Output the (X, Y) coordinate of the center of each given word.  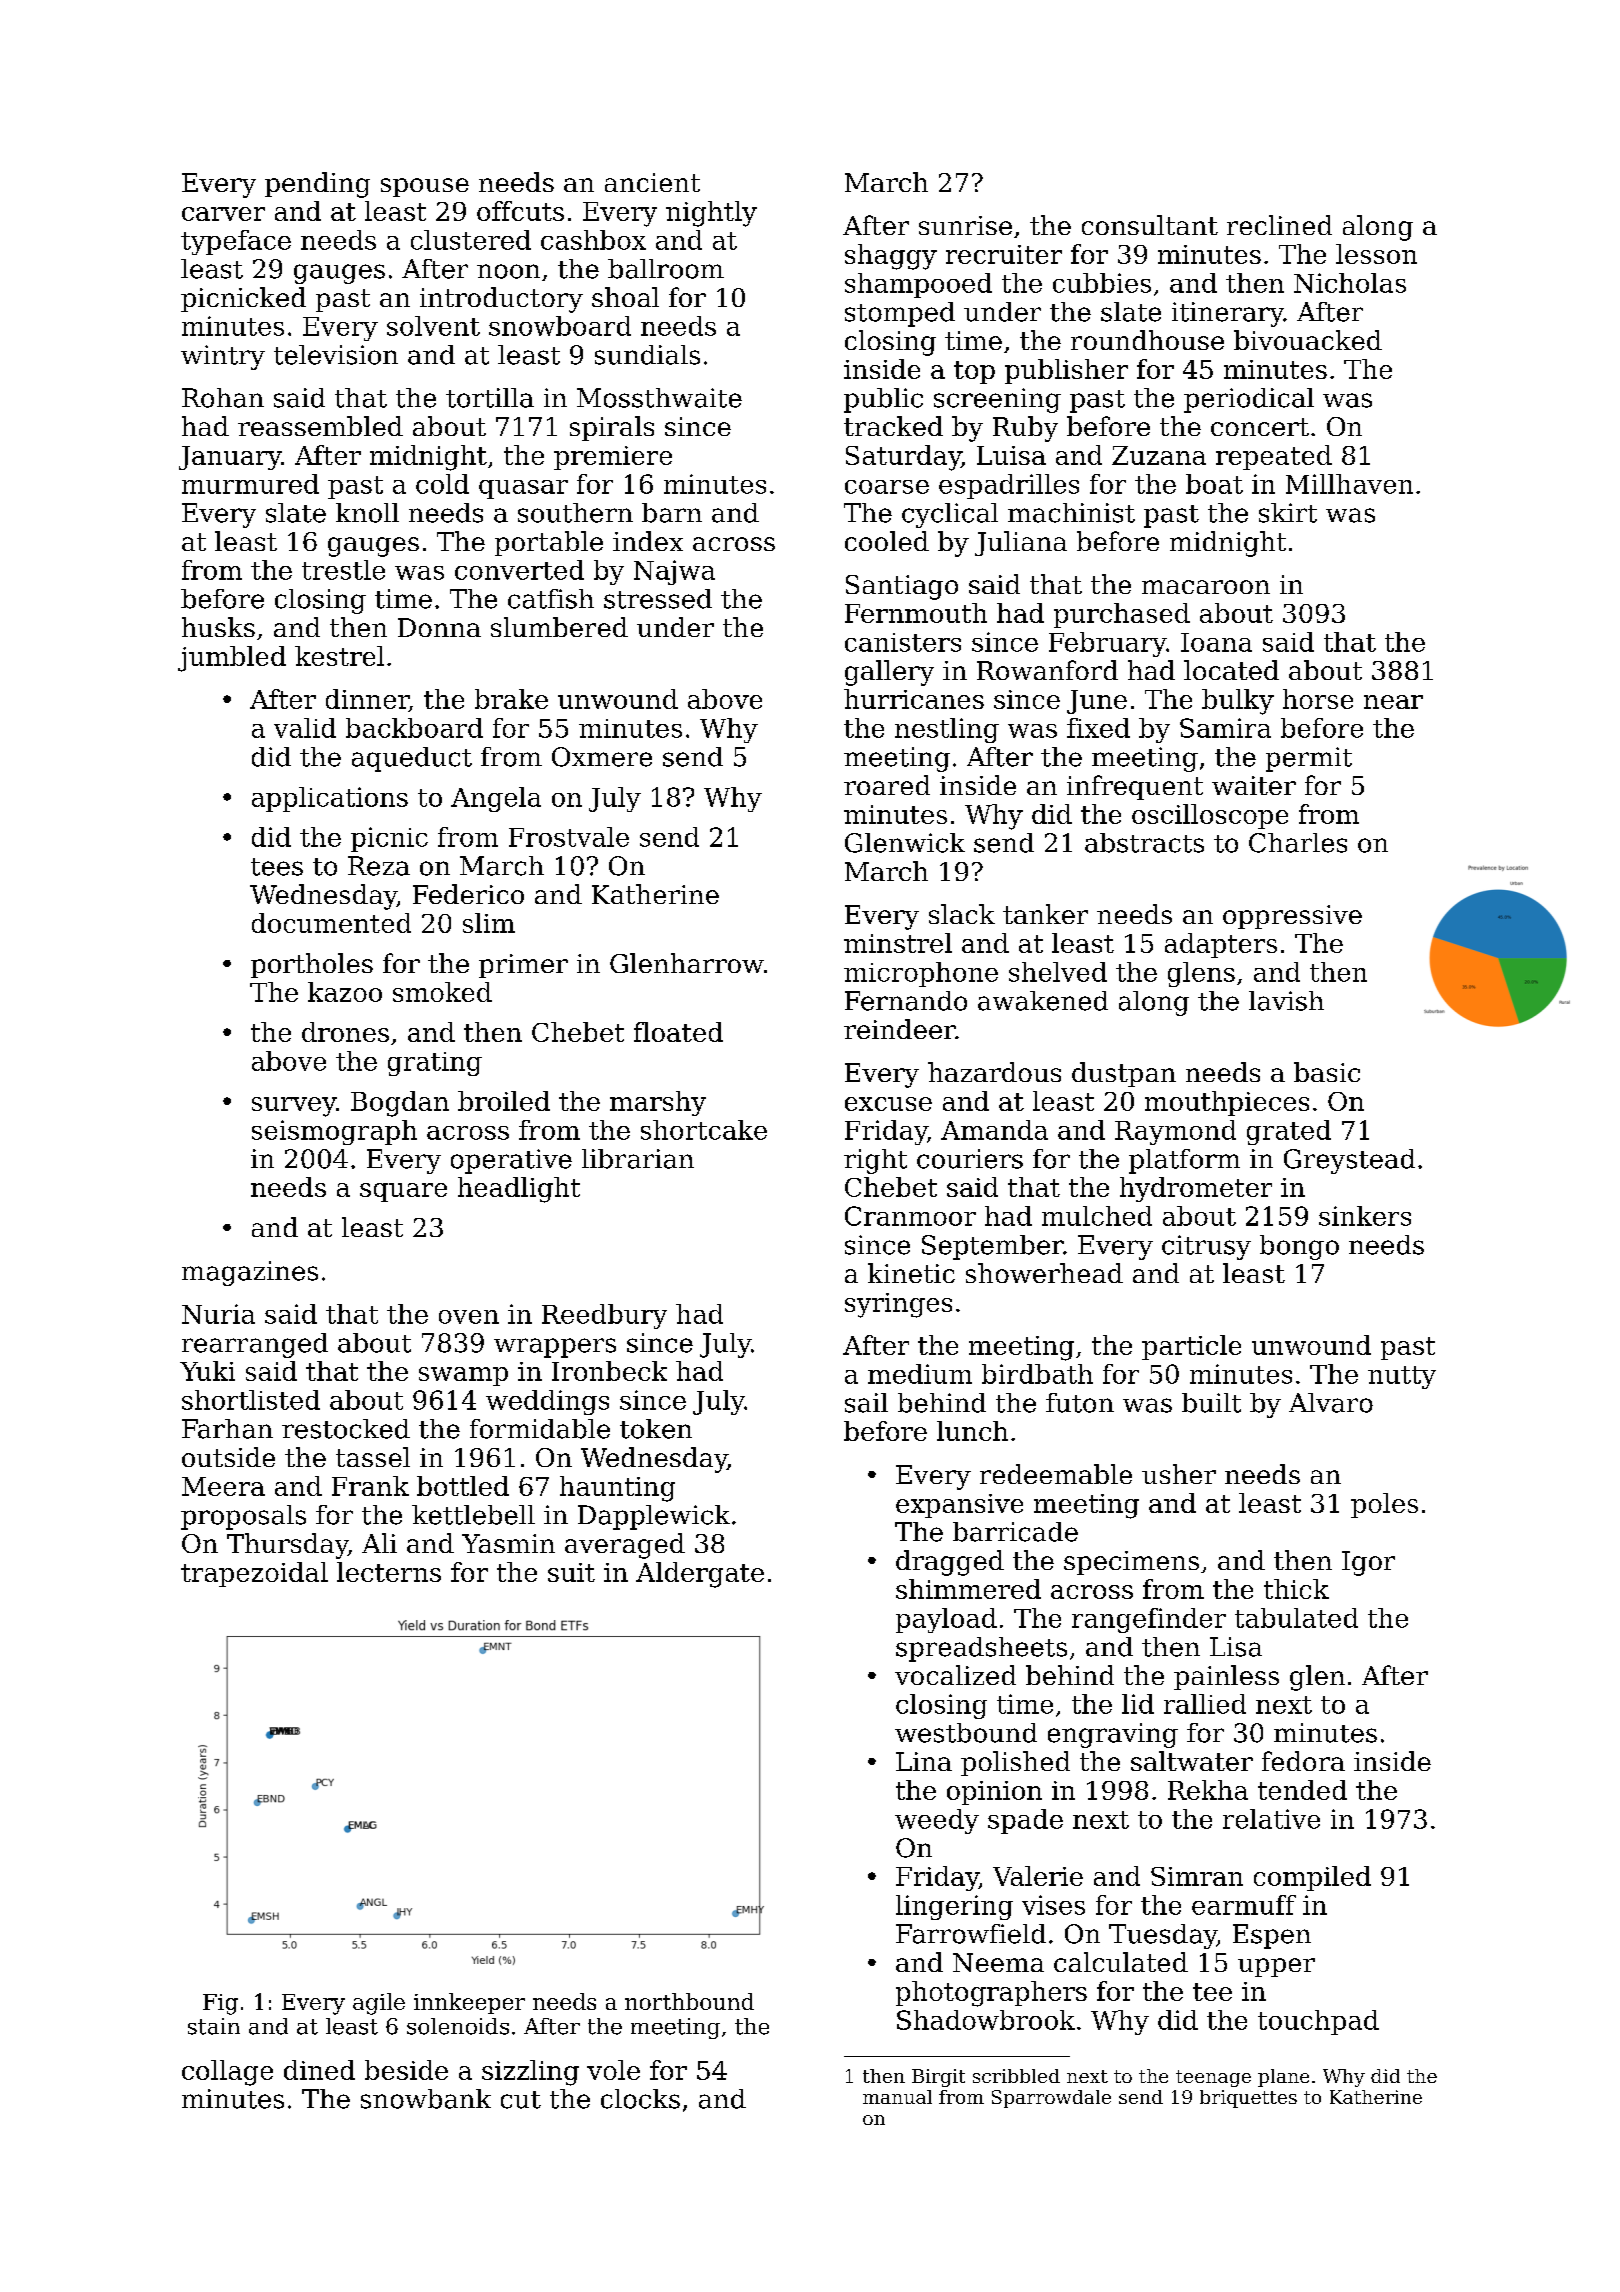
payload (946, 1620)
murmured (250, 484)
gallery (889, 673)
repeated (1274, 457)
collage (227, 2073)
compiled (1312, 1878)
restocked (346, 1429)
